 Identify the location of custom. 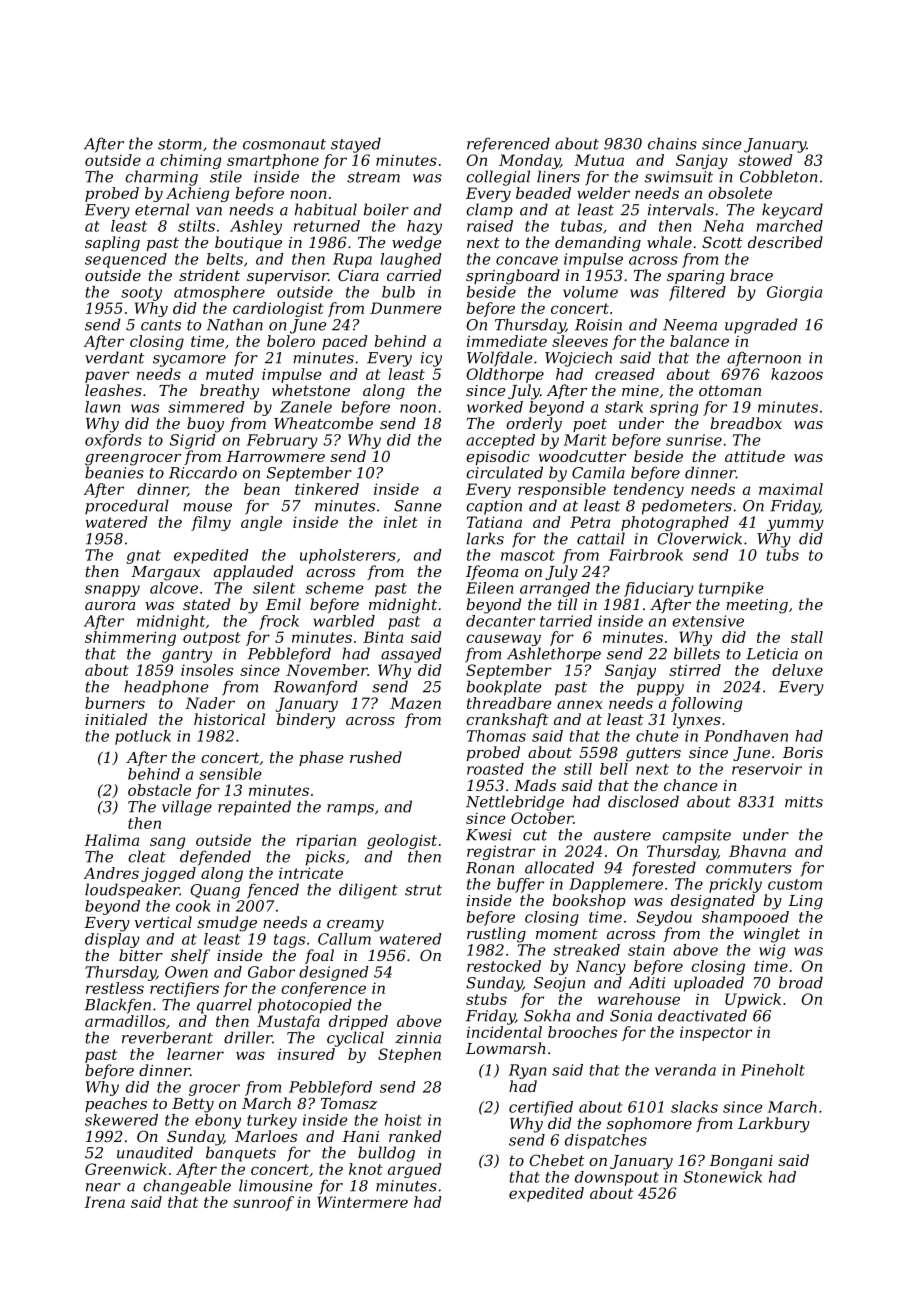
(795, 884).
